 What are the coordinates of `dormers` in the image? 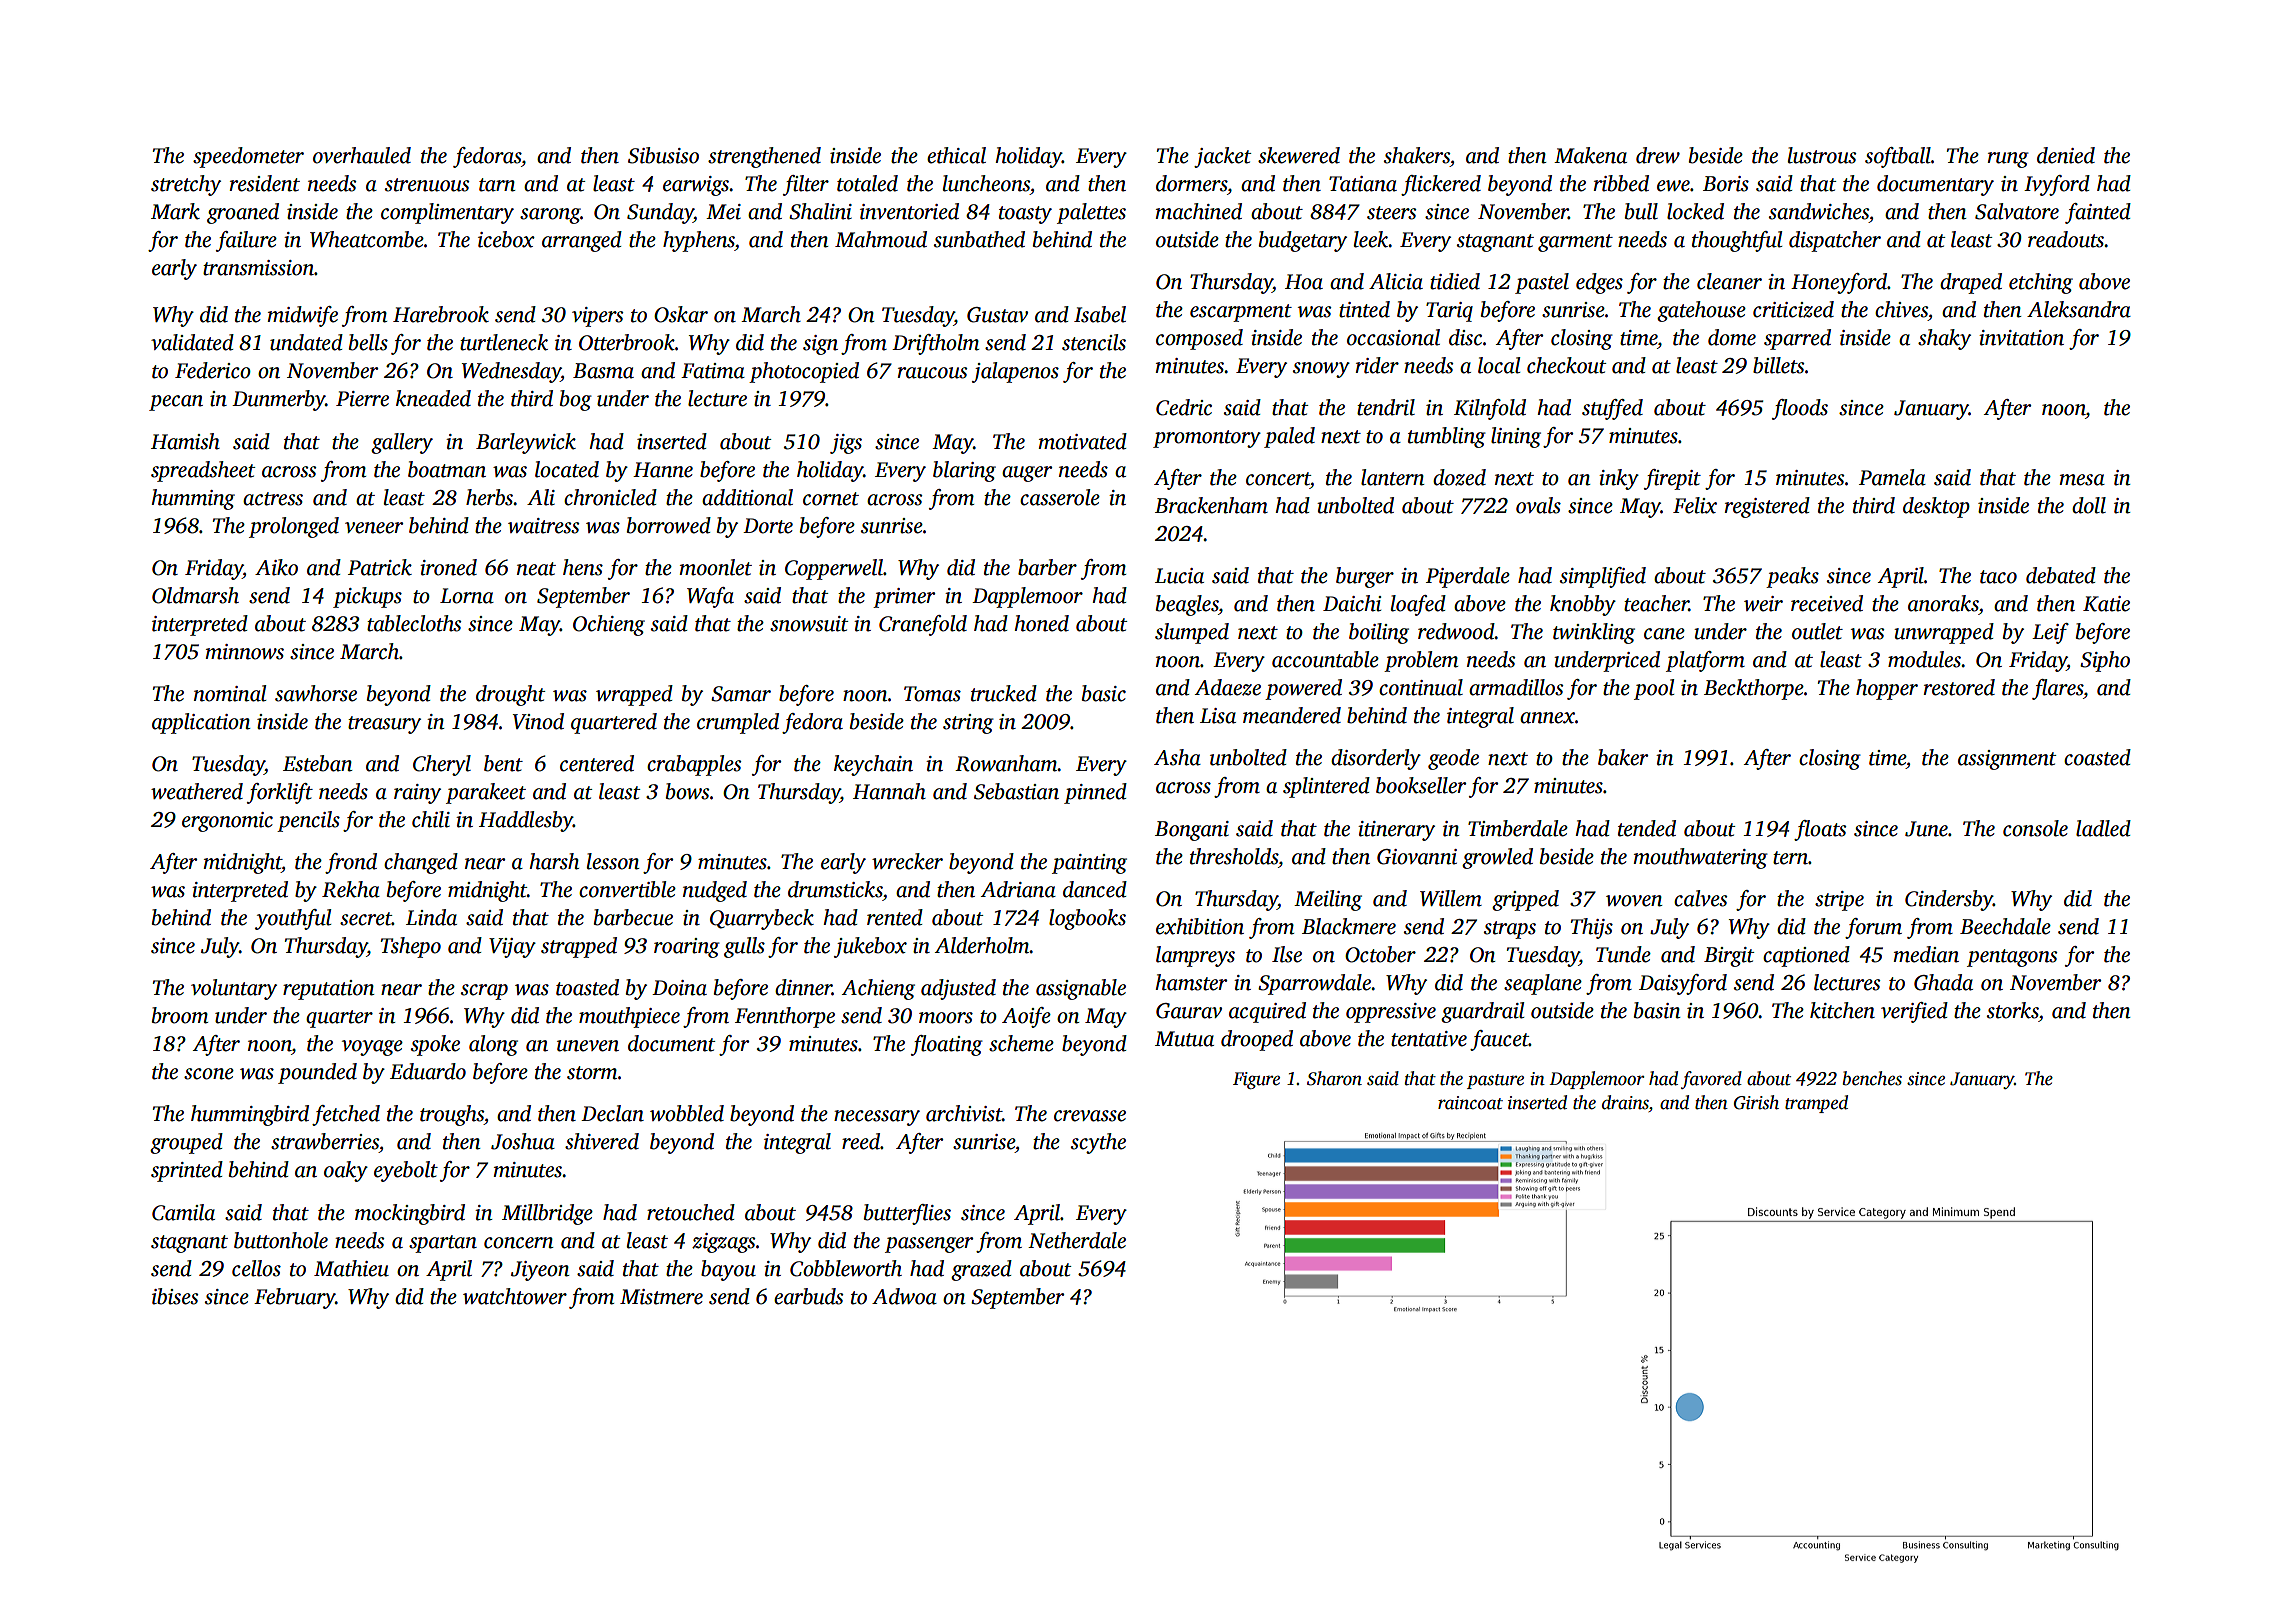 It's located at (1191, 183).
